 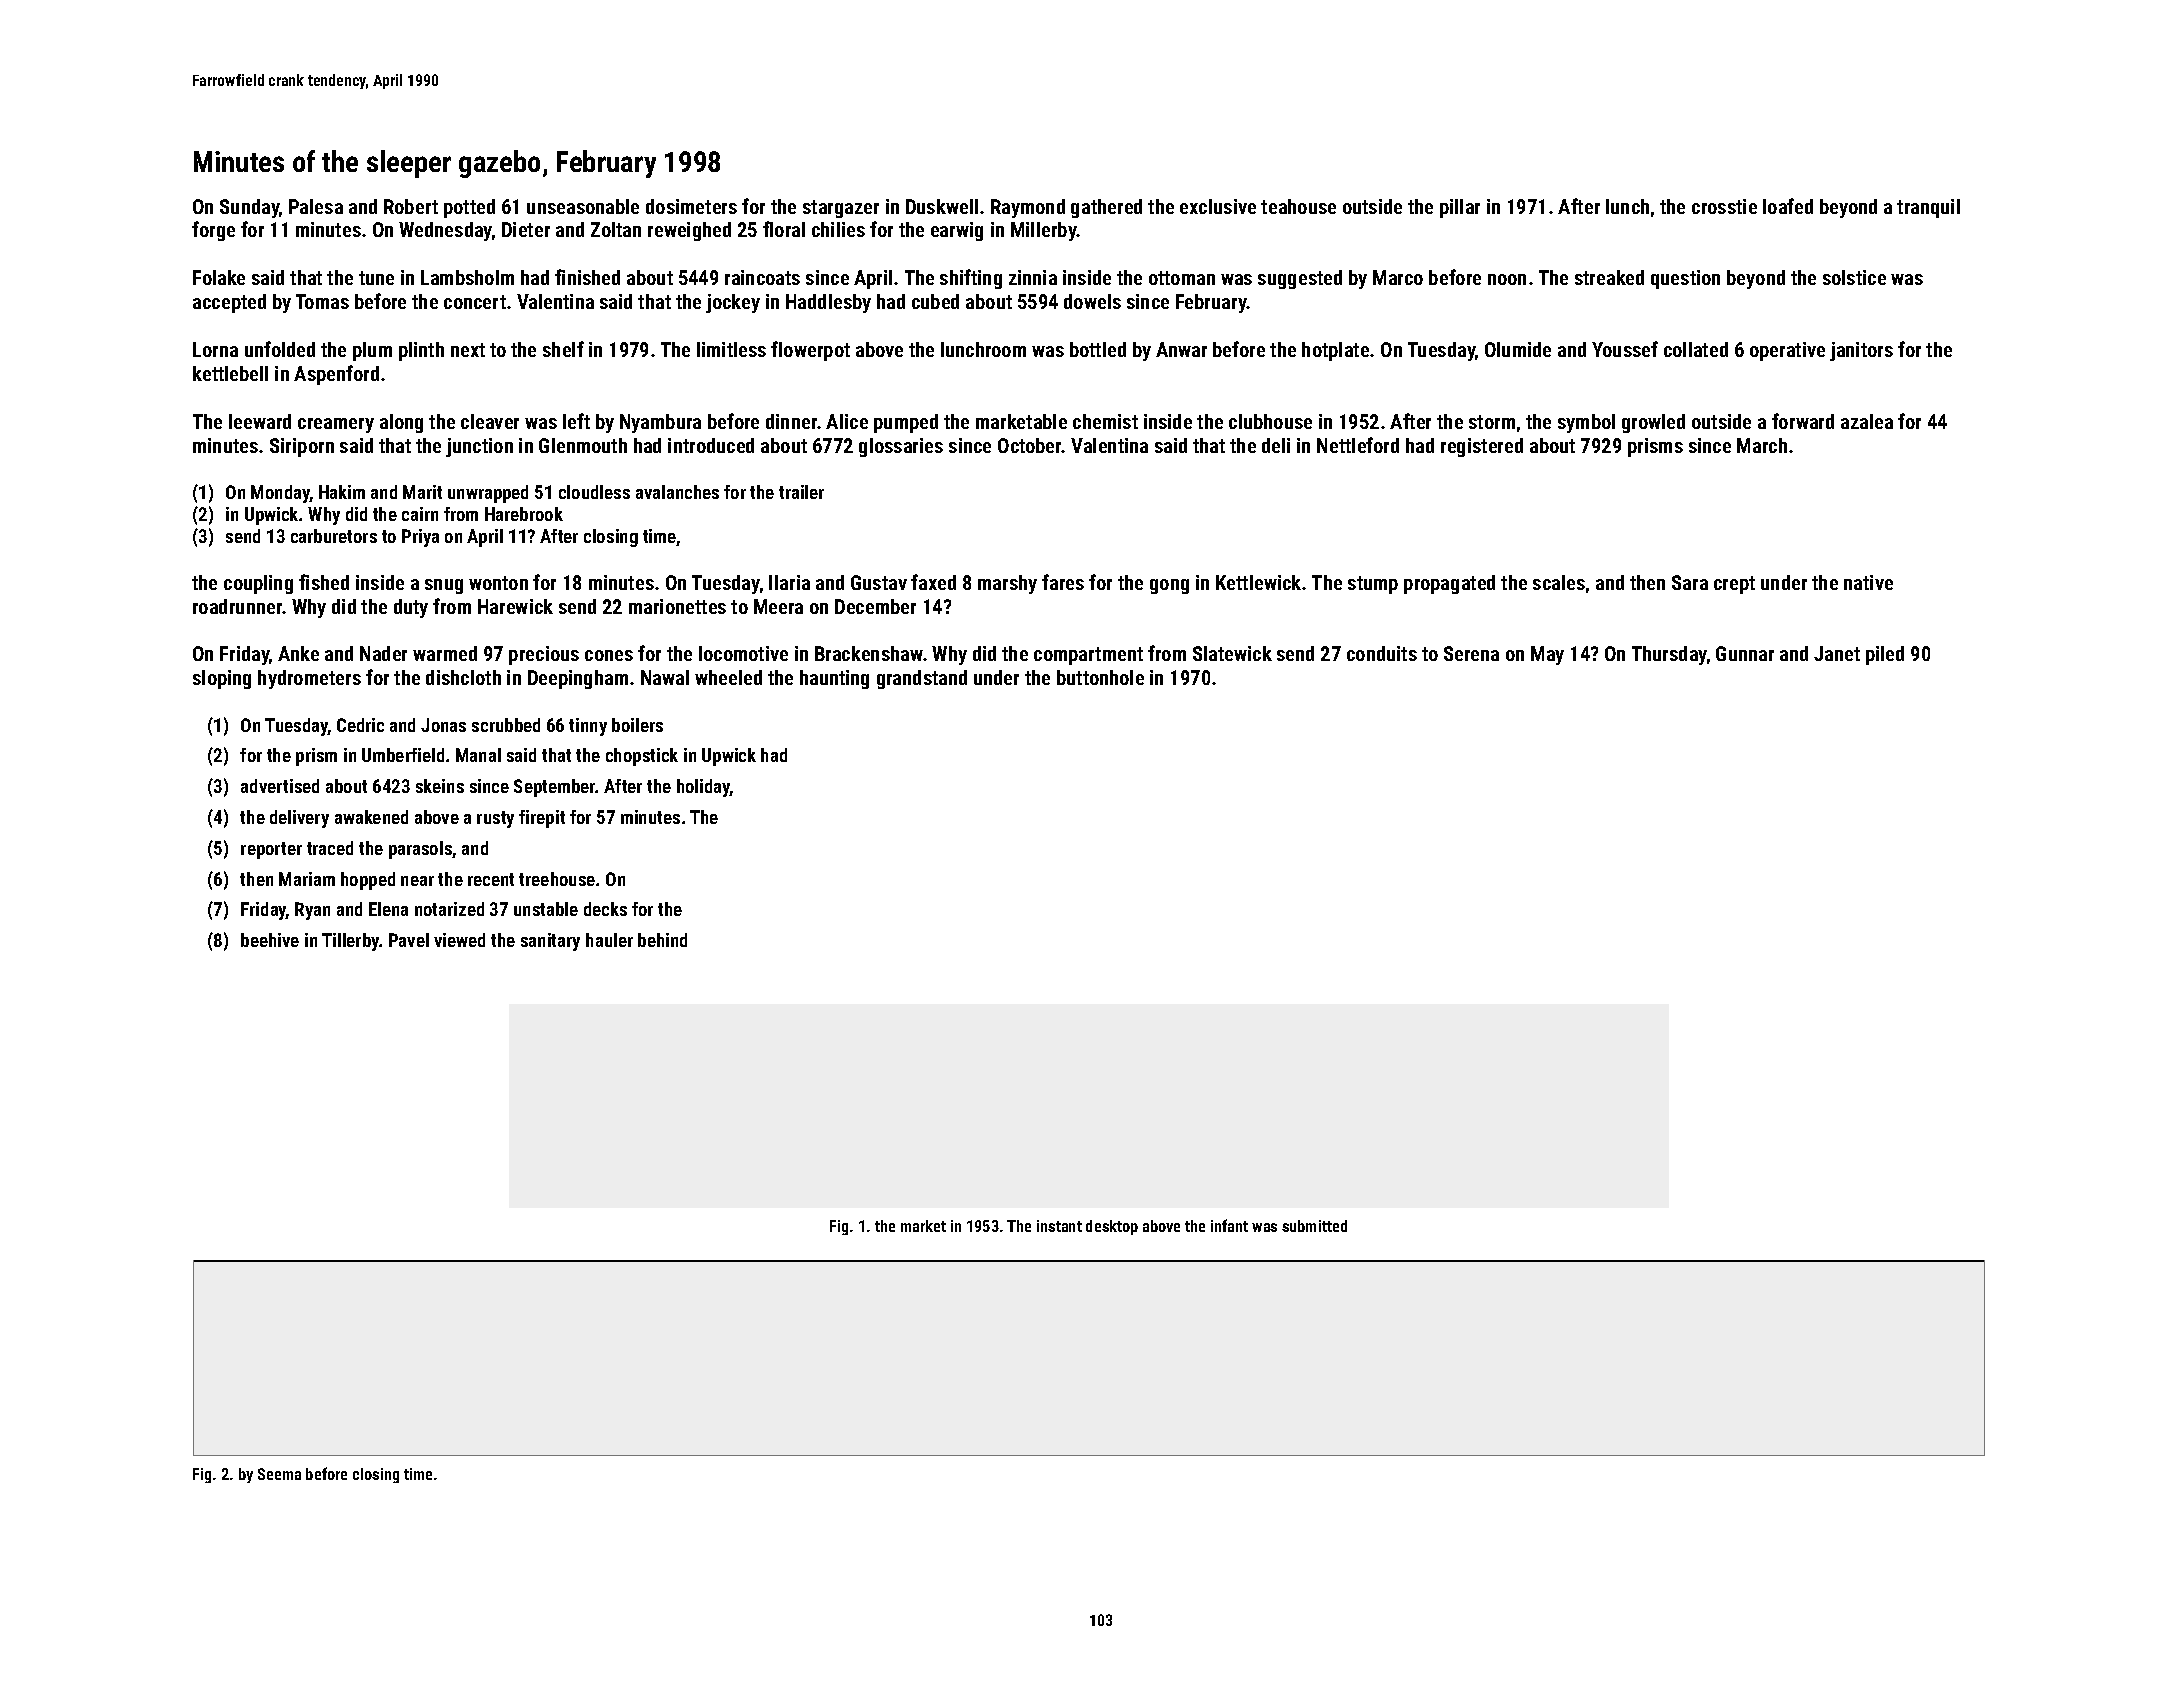 What do you see at coordinates (490, 421) in the document?
I see `cleaver` at bounding box center [490, 421].
